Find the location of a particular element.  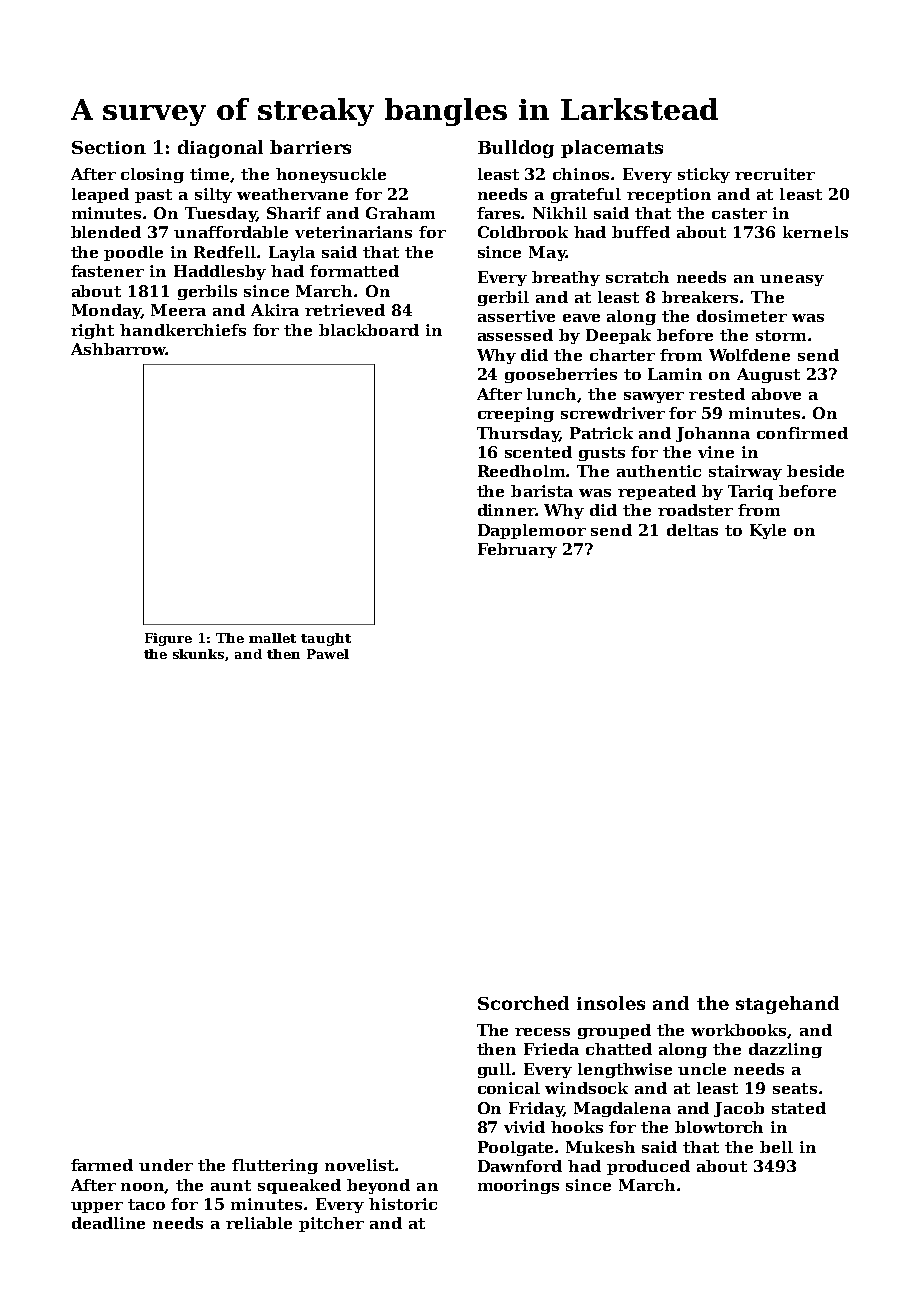

Kyle is located at coordinates (768, 531).
